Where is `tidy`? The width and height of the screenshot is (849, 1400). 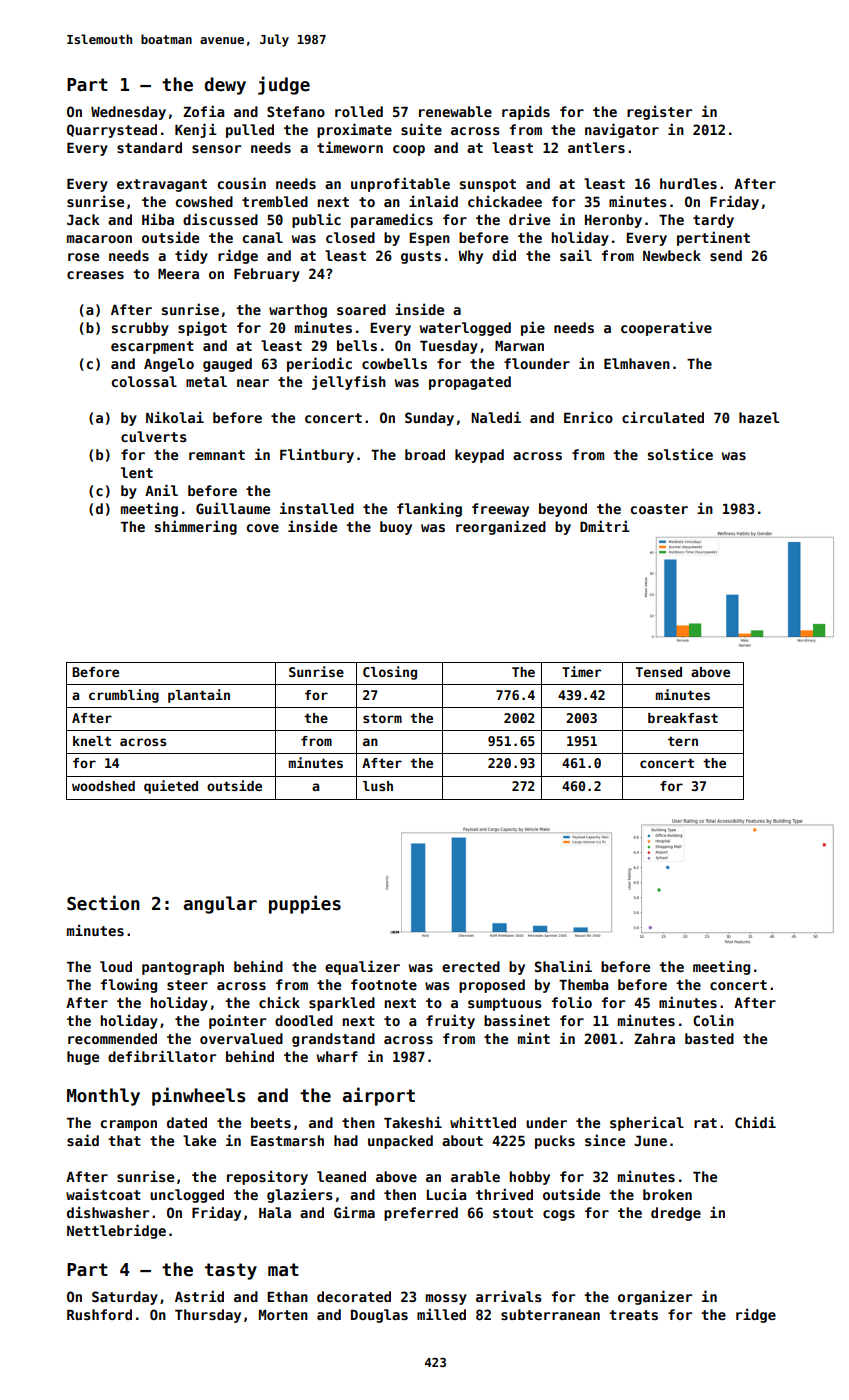
tidy is located at coordinates (191, 256).
